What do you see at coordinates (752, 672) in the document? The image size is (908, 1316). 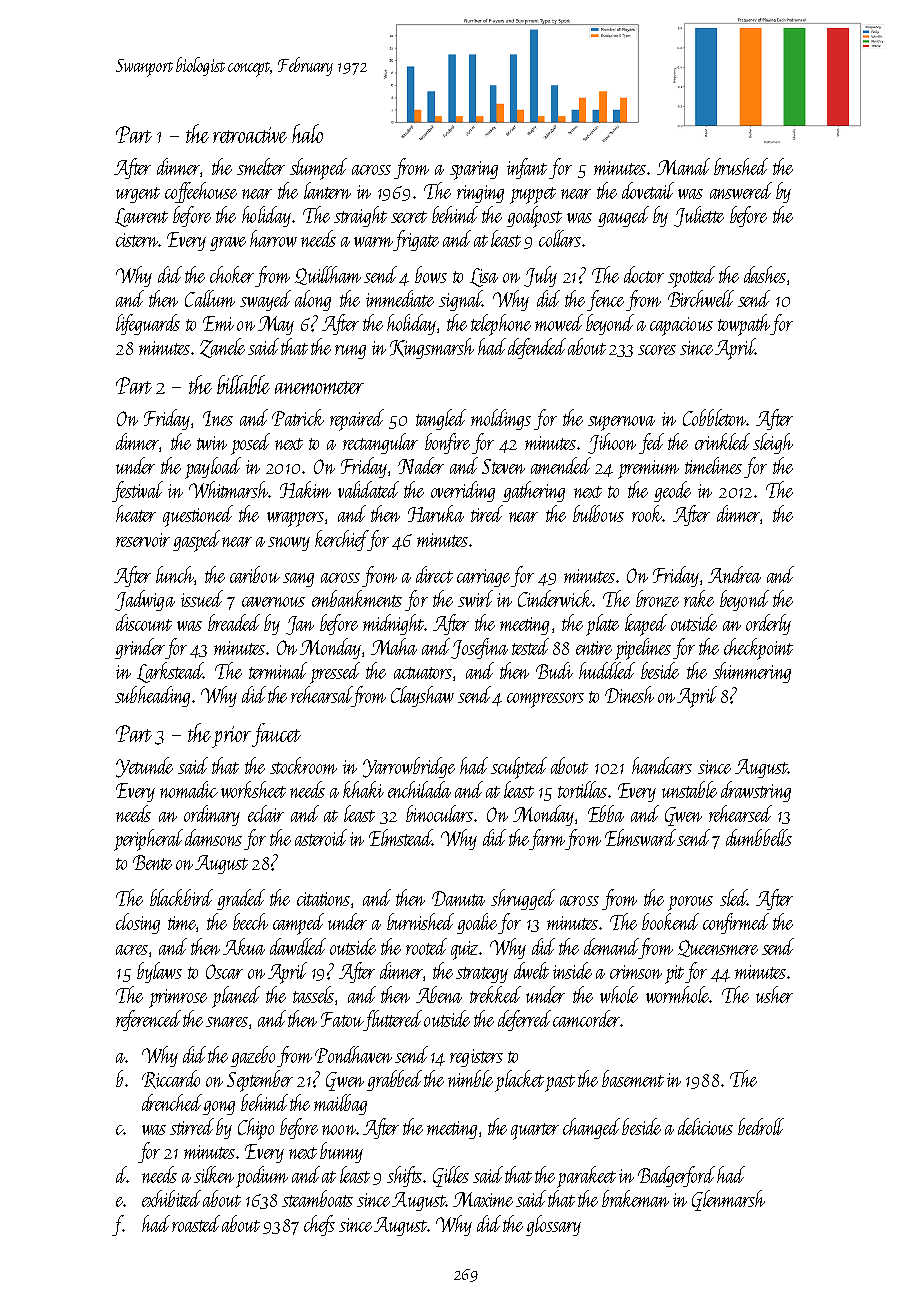 I see `shimmering` at bounding box center [752, 672].
